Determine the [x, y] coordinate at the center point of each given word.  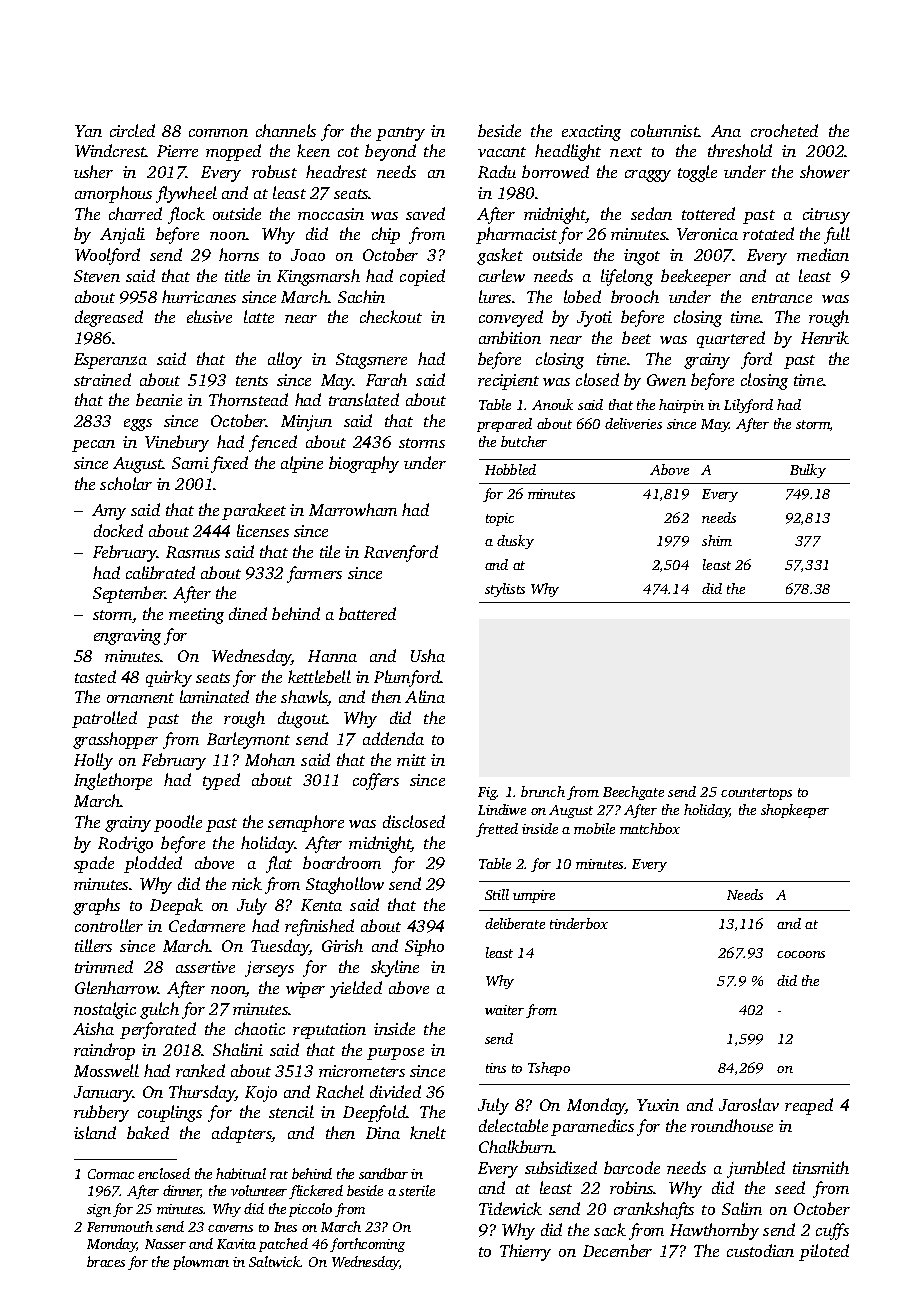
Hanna [332, 656]
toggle [697, 173]
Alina [425, 696]
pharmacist [516, 235]
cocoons [801, 954]
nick [247, 883]
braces [106, 1261]
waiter [504, 1010]
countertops [756, 794]
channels [286, 130]
